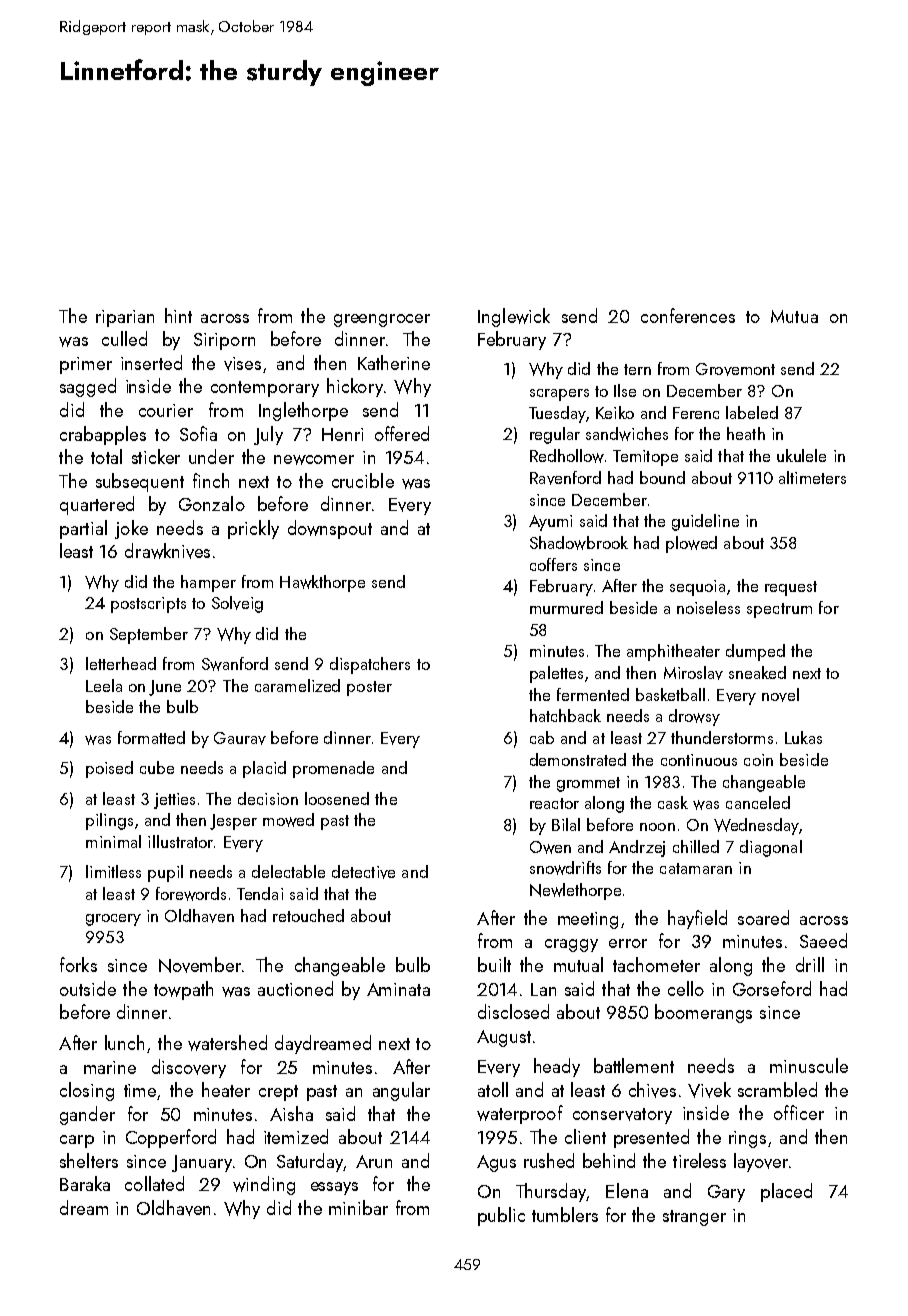 The height and width of the document is (1316, 908). What do you see at coordinates (109, 769) in the document?
I see `poised` at bounding box center [109, 769].
